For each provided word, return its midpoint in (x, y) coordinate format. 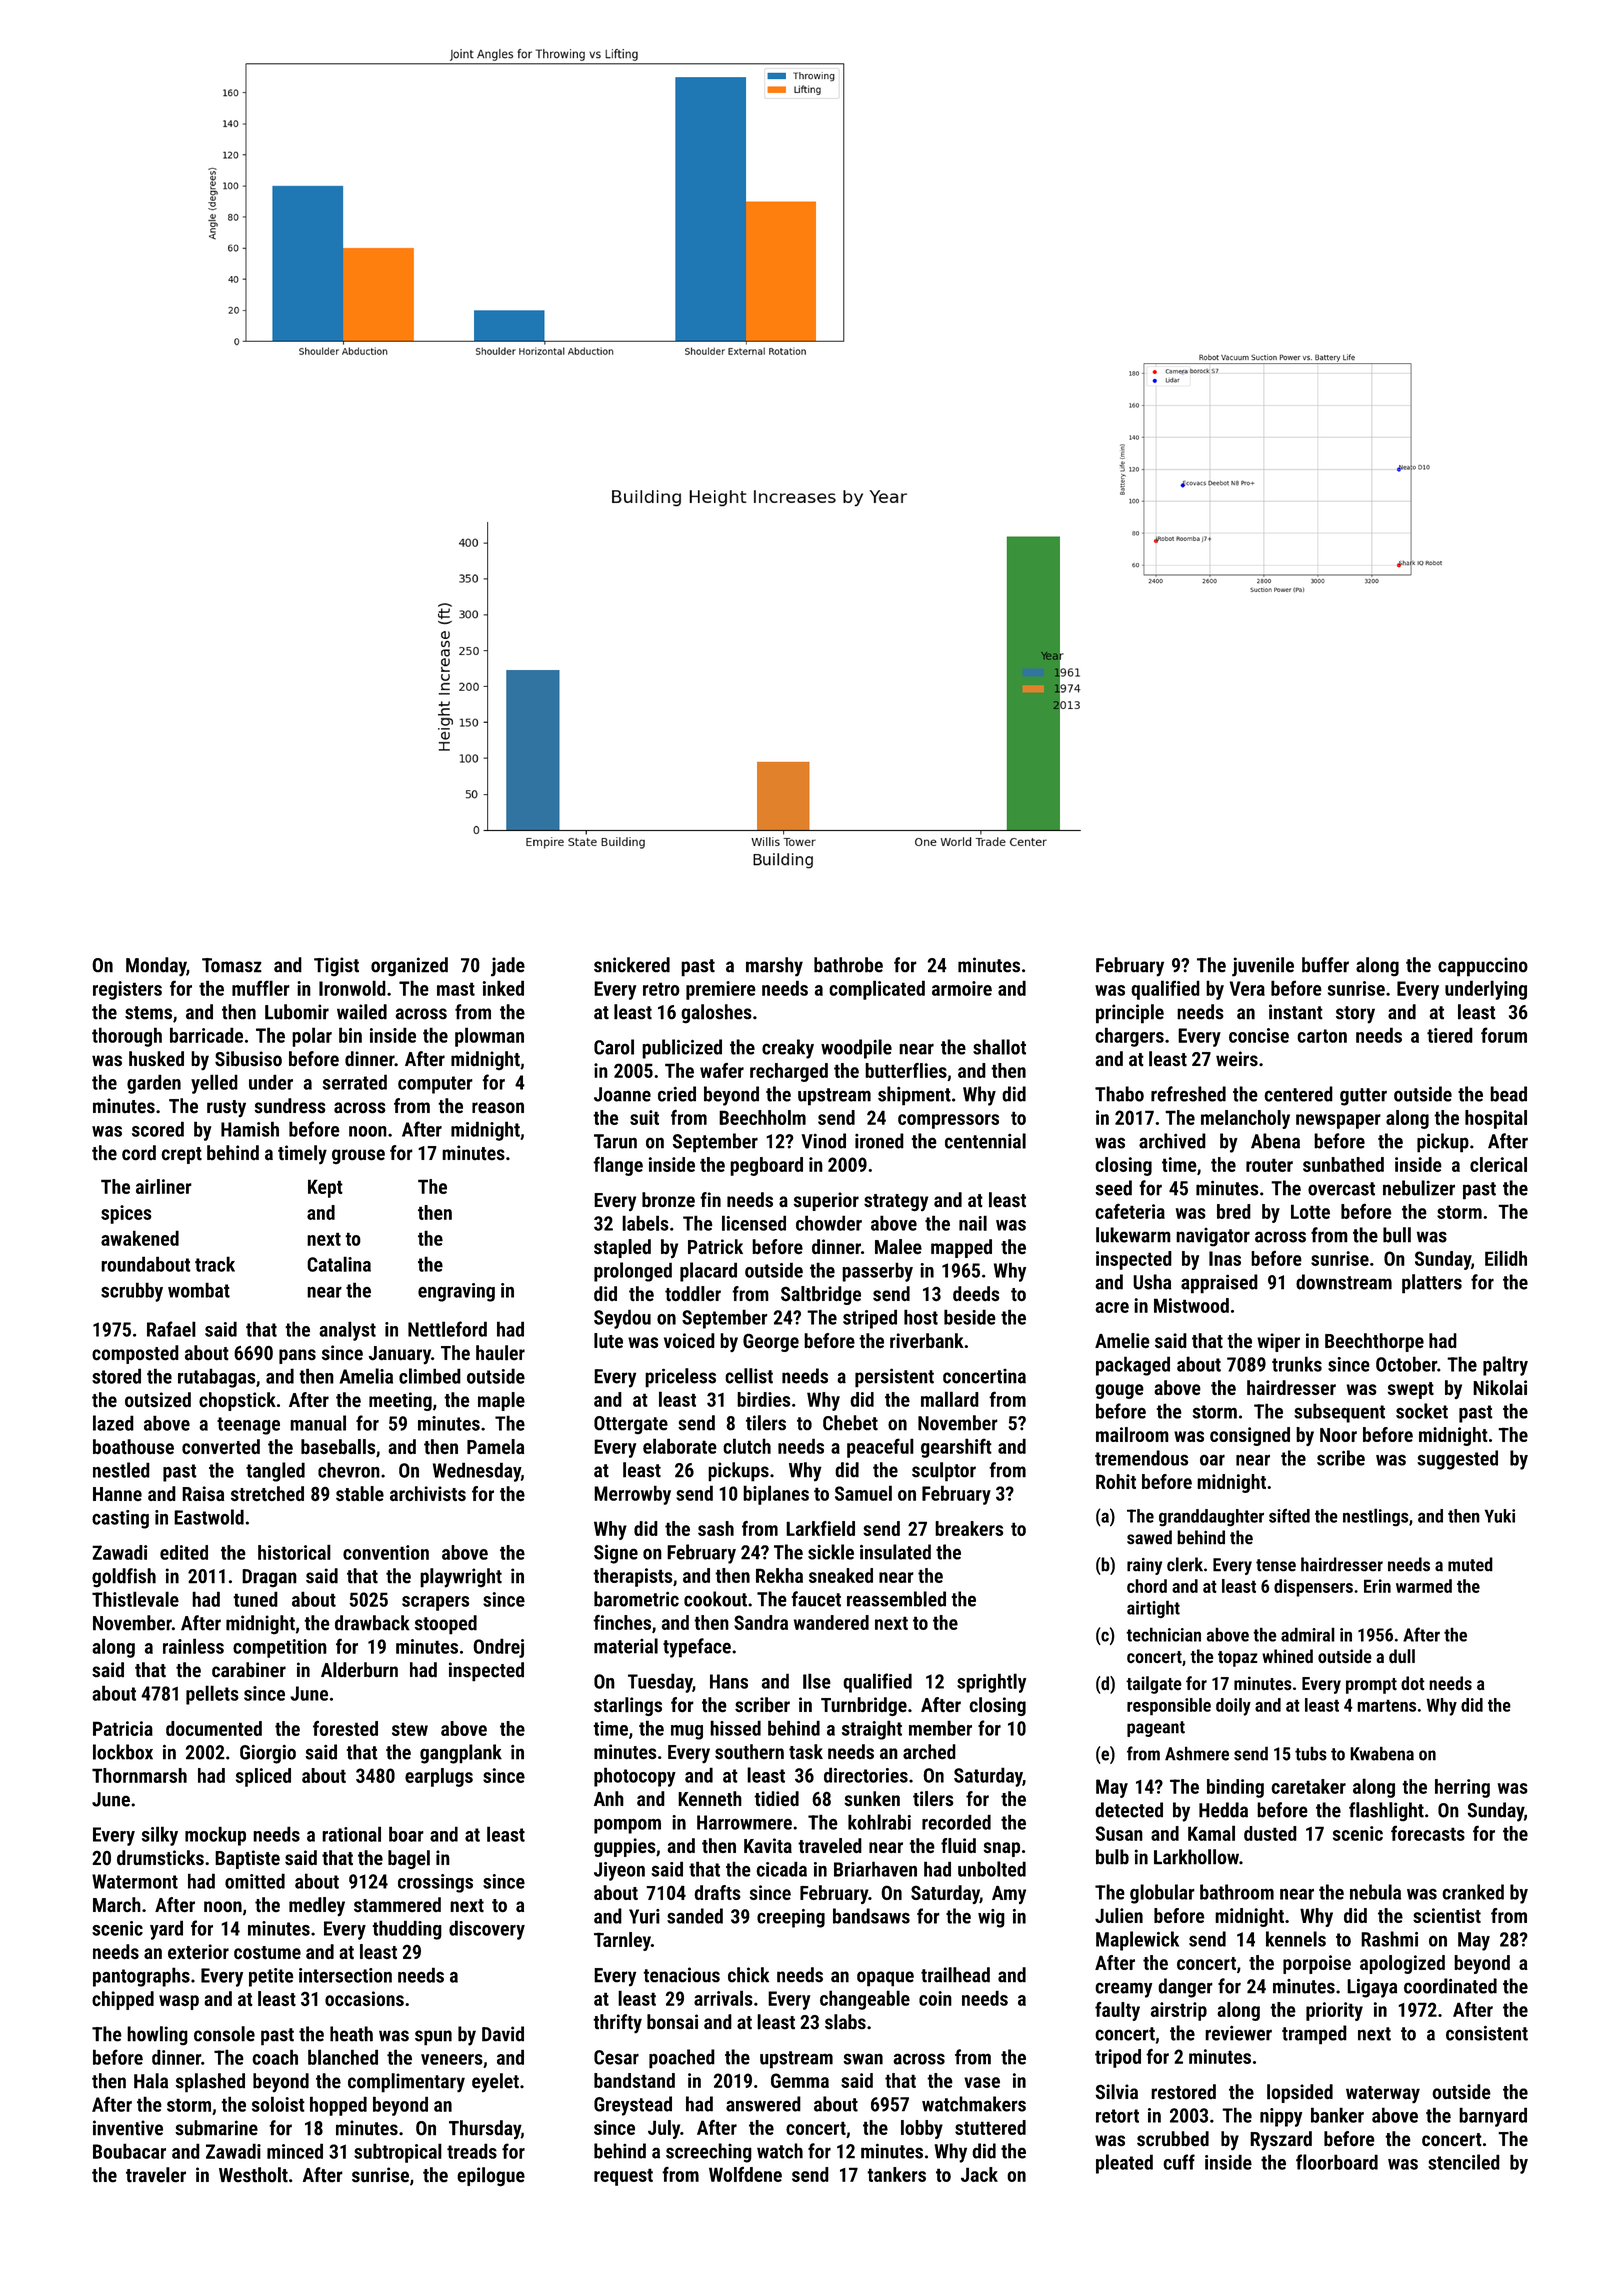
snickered (632, 965)
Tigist (336, 967)
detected (1129, 1810)
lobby (922, 2129)
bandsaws (871, 1916)
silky (160, 1836)
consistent (1487, 2033)
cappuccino (1483, 967)
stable (360, 1494)
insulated (895, 1552)
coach (275, 2057)
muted (1470, 1564)
